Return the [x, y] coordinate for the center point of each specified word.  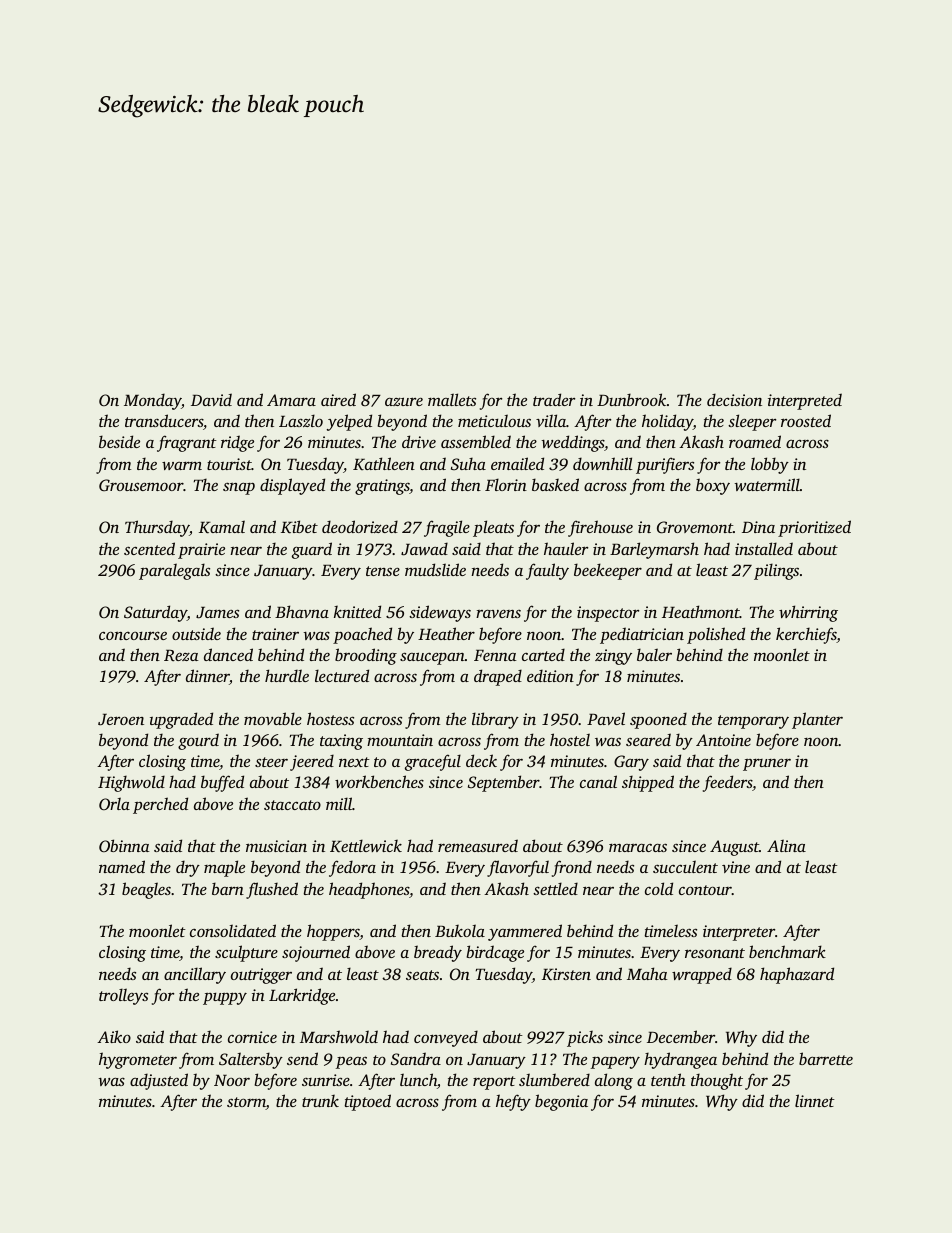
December [681, 1036]
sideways [440, 613]
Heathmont [701, 611]
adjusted [159, 1081]
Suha [468, 464]
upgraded [181, 720]
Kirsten [566, 974]
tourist [229, 464]
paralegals [174, 571]
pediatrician [642, 635]
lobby [770, 465]
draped [498, 677]
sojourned [316, 953]
